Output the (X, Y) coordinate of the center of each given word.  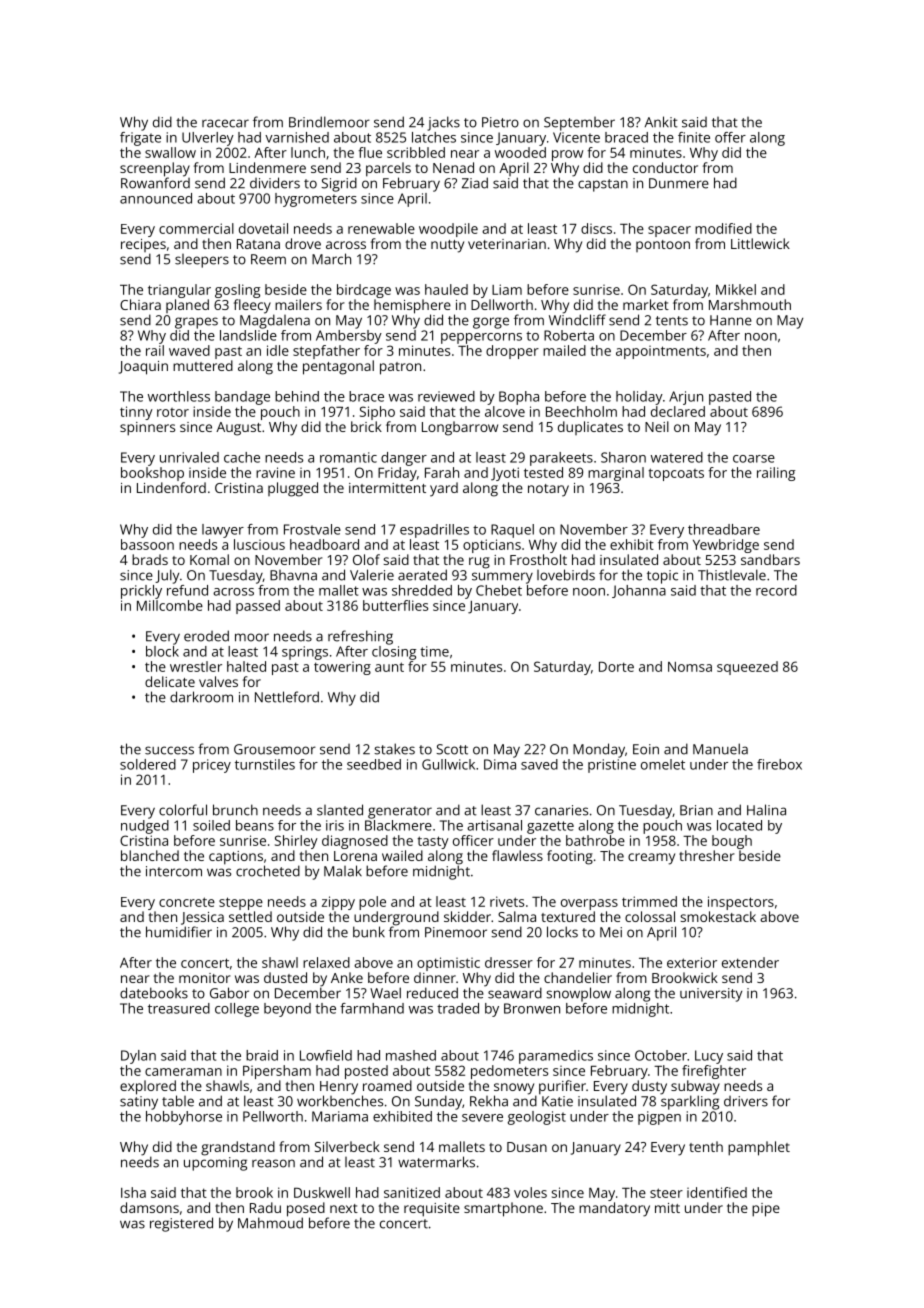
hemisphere (412, 306)
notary (548, 490)
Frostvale (312, 529)
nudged (145, 827)
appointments (661, 352)
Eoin (646, 749)
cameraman (183, 1072)
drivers (746, 1101)
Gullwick (448, 764)
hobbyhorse (184, 1118)
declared (678, 411)
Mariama (340, 1116)
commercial (196, 228)
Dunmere (679, 183)
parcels (388, 169)
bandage (242, 398)
